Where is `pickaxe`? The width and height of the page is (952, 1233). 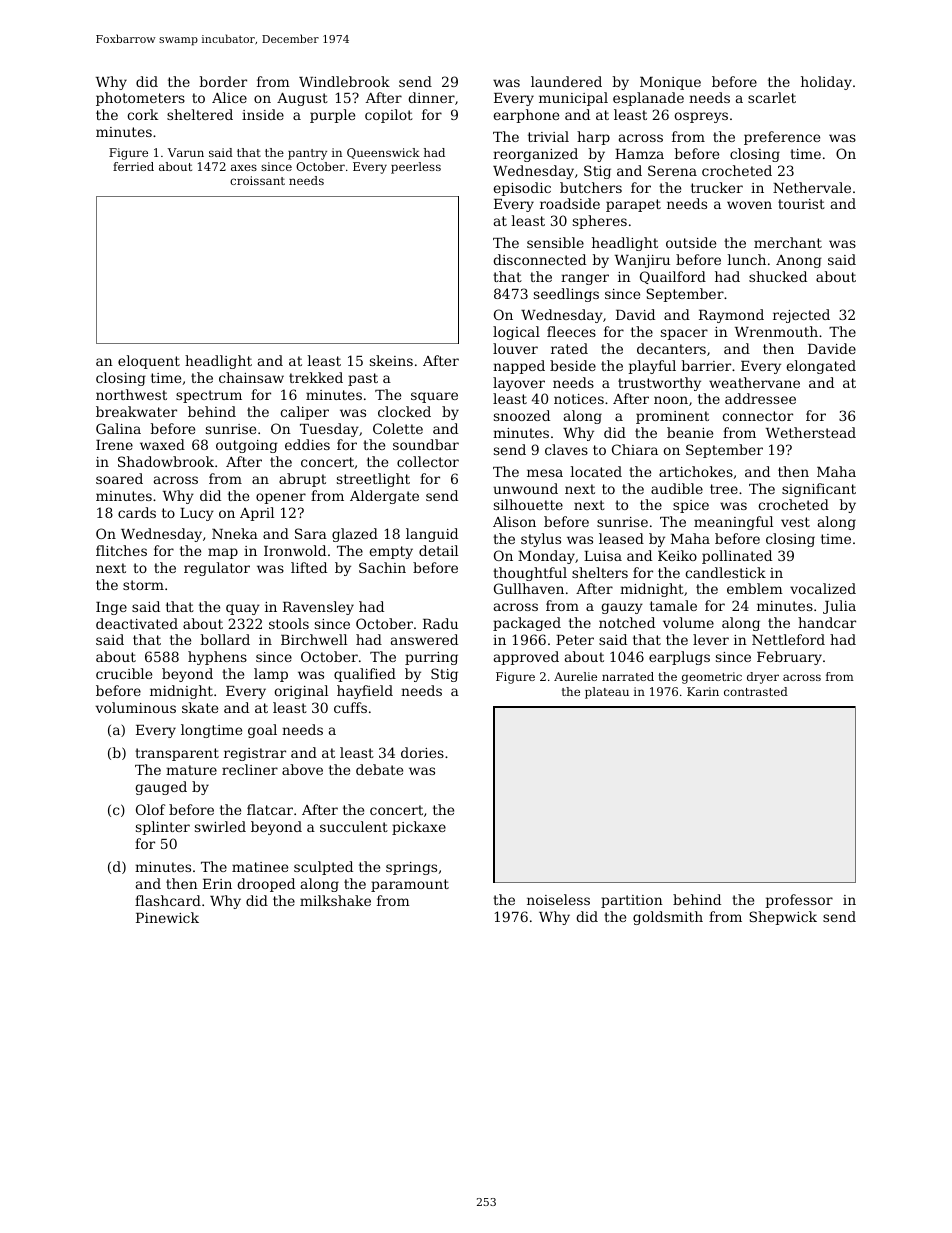 pickaxe is located at coordinates (419, 828).
